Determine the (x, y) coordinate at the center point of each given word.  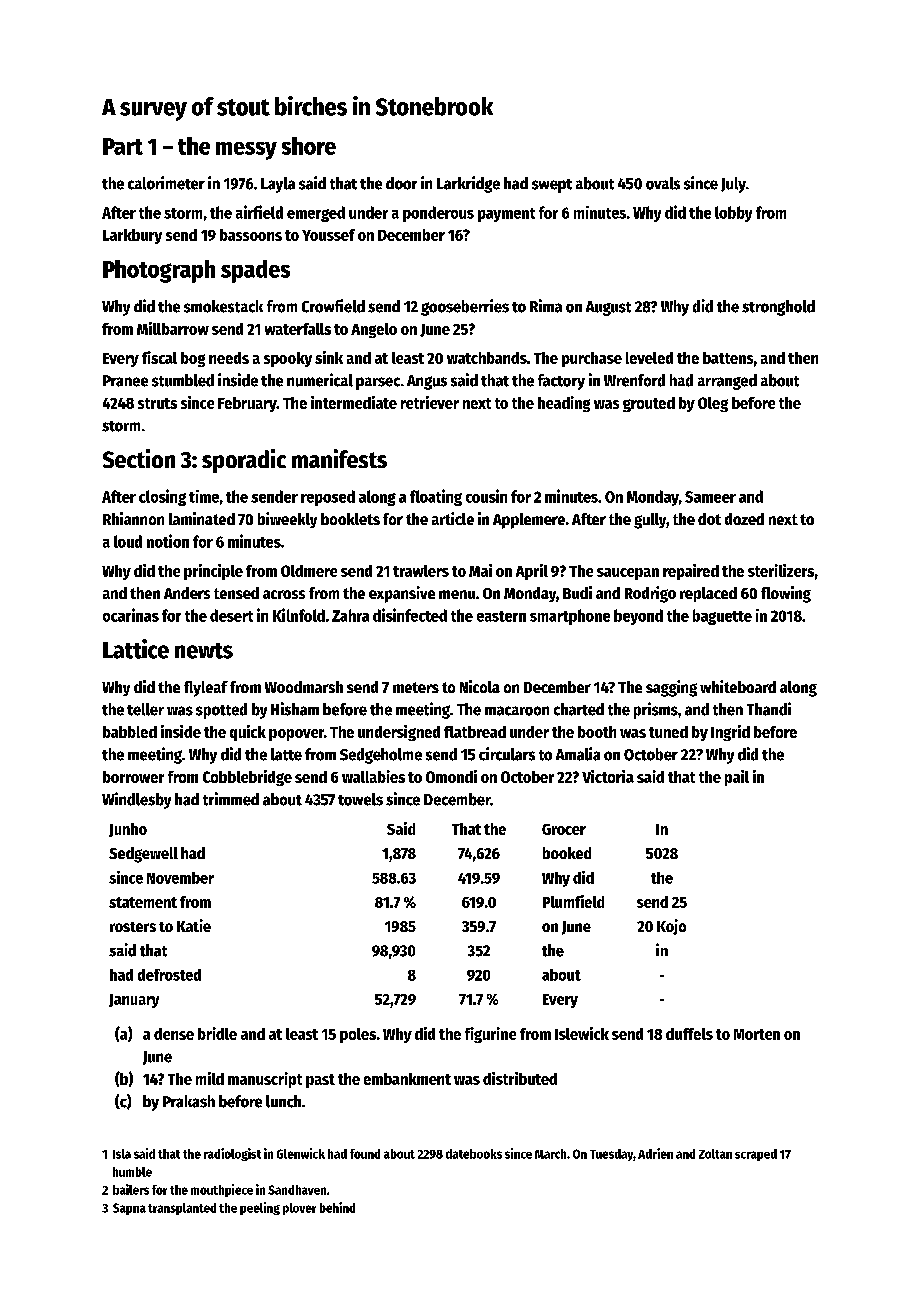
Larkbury (132, 236)
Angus (427, 382)
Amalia (578, 754)
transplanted (182, 1209)
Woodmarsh (304, 687)
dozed (744, 519)
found (365, 1154)
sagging (671, 688)
